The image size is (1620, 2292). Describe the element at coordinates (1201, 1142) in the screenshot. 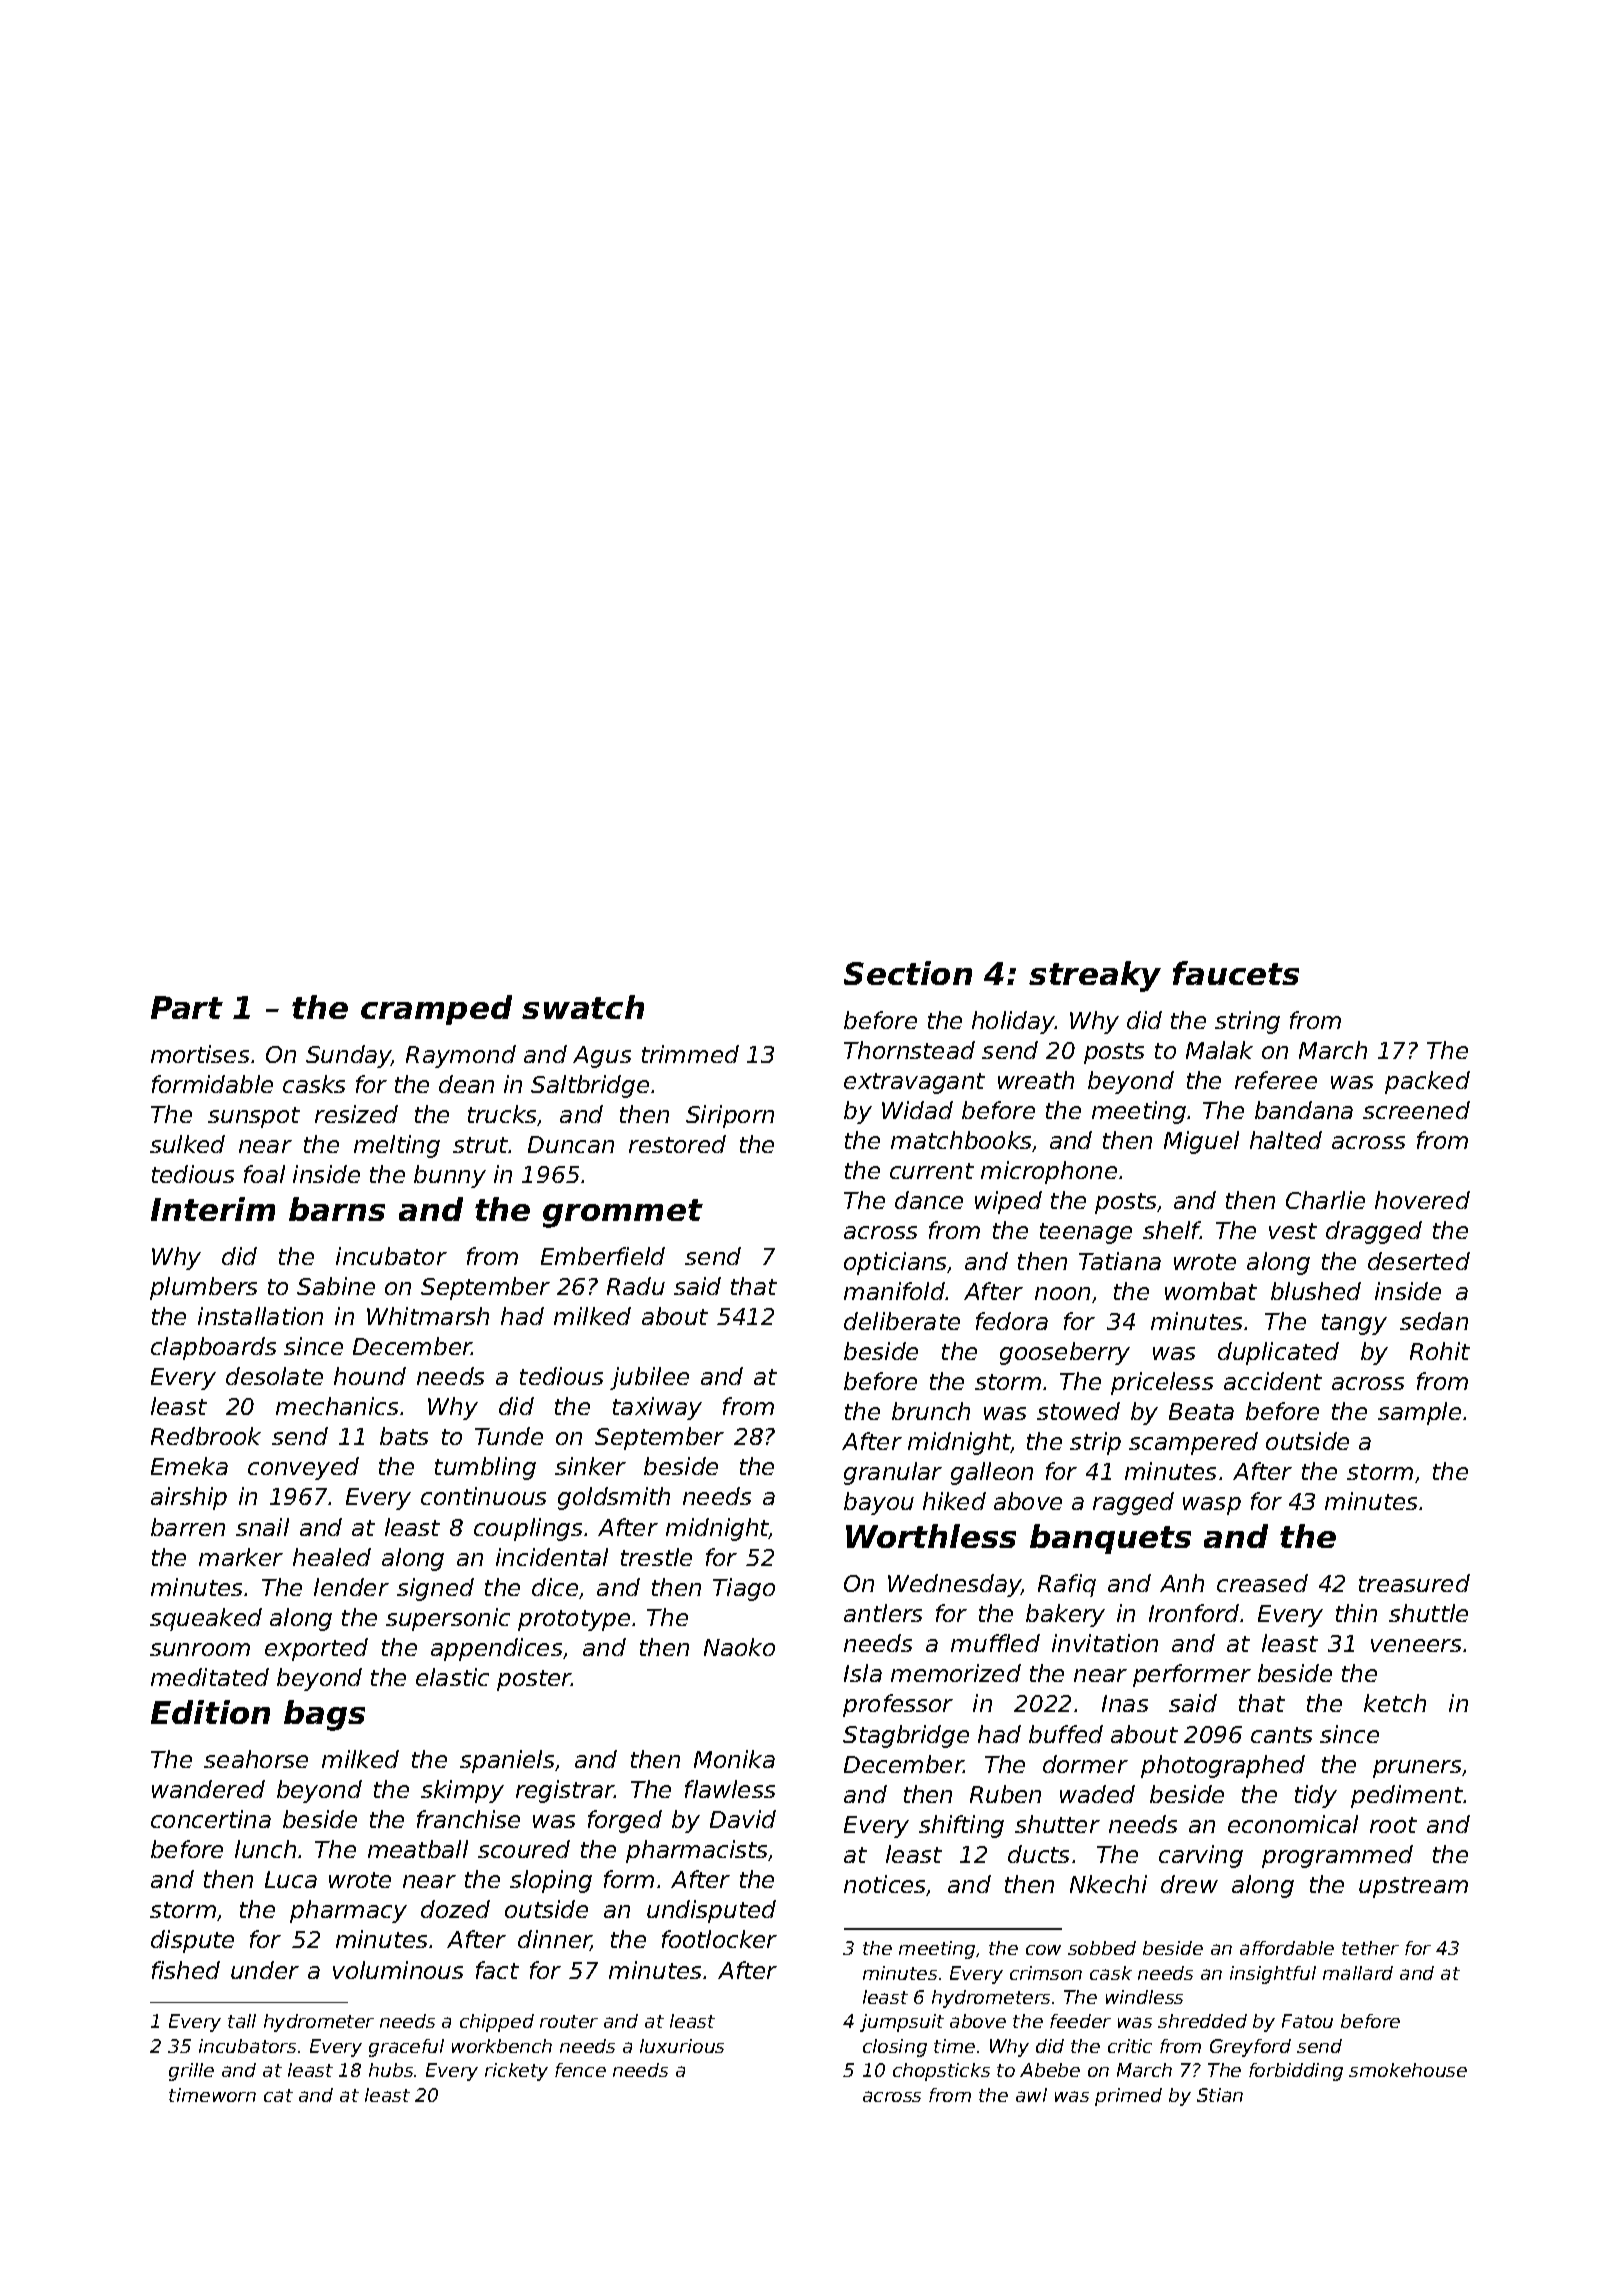

I see `Miguel` at that location.
